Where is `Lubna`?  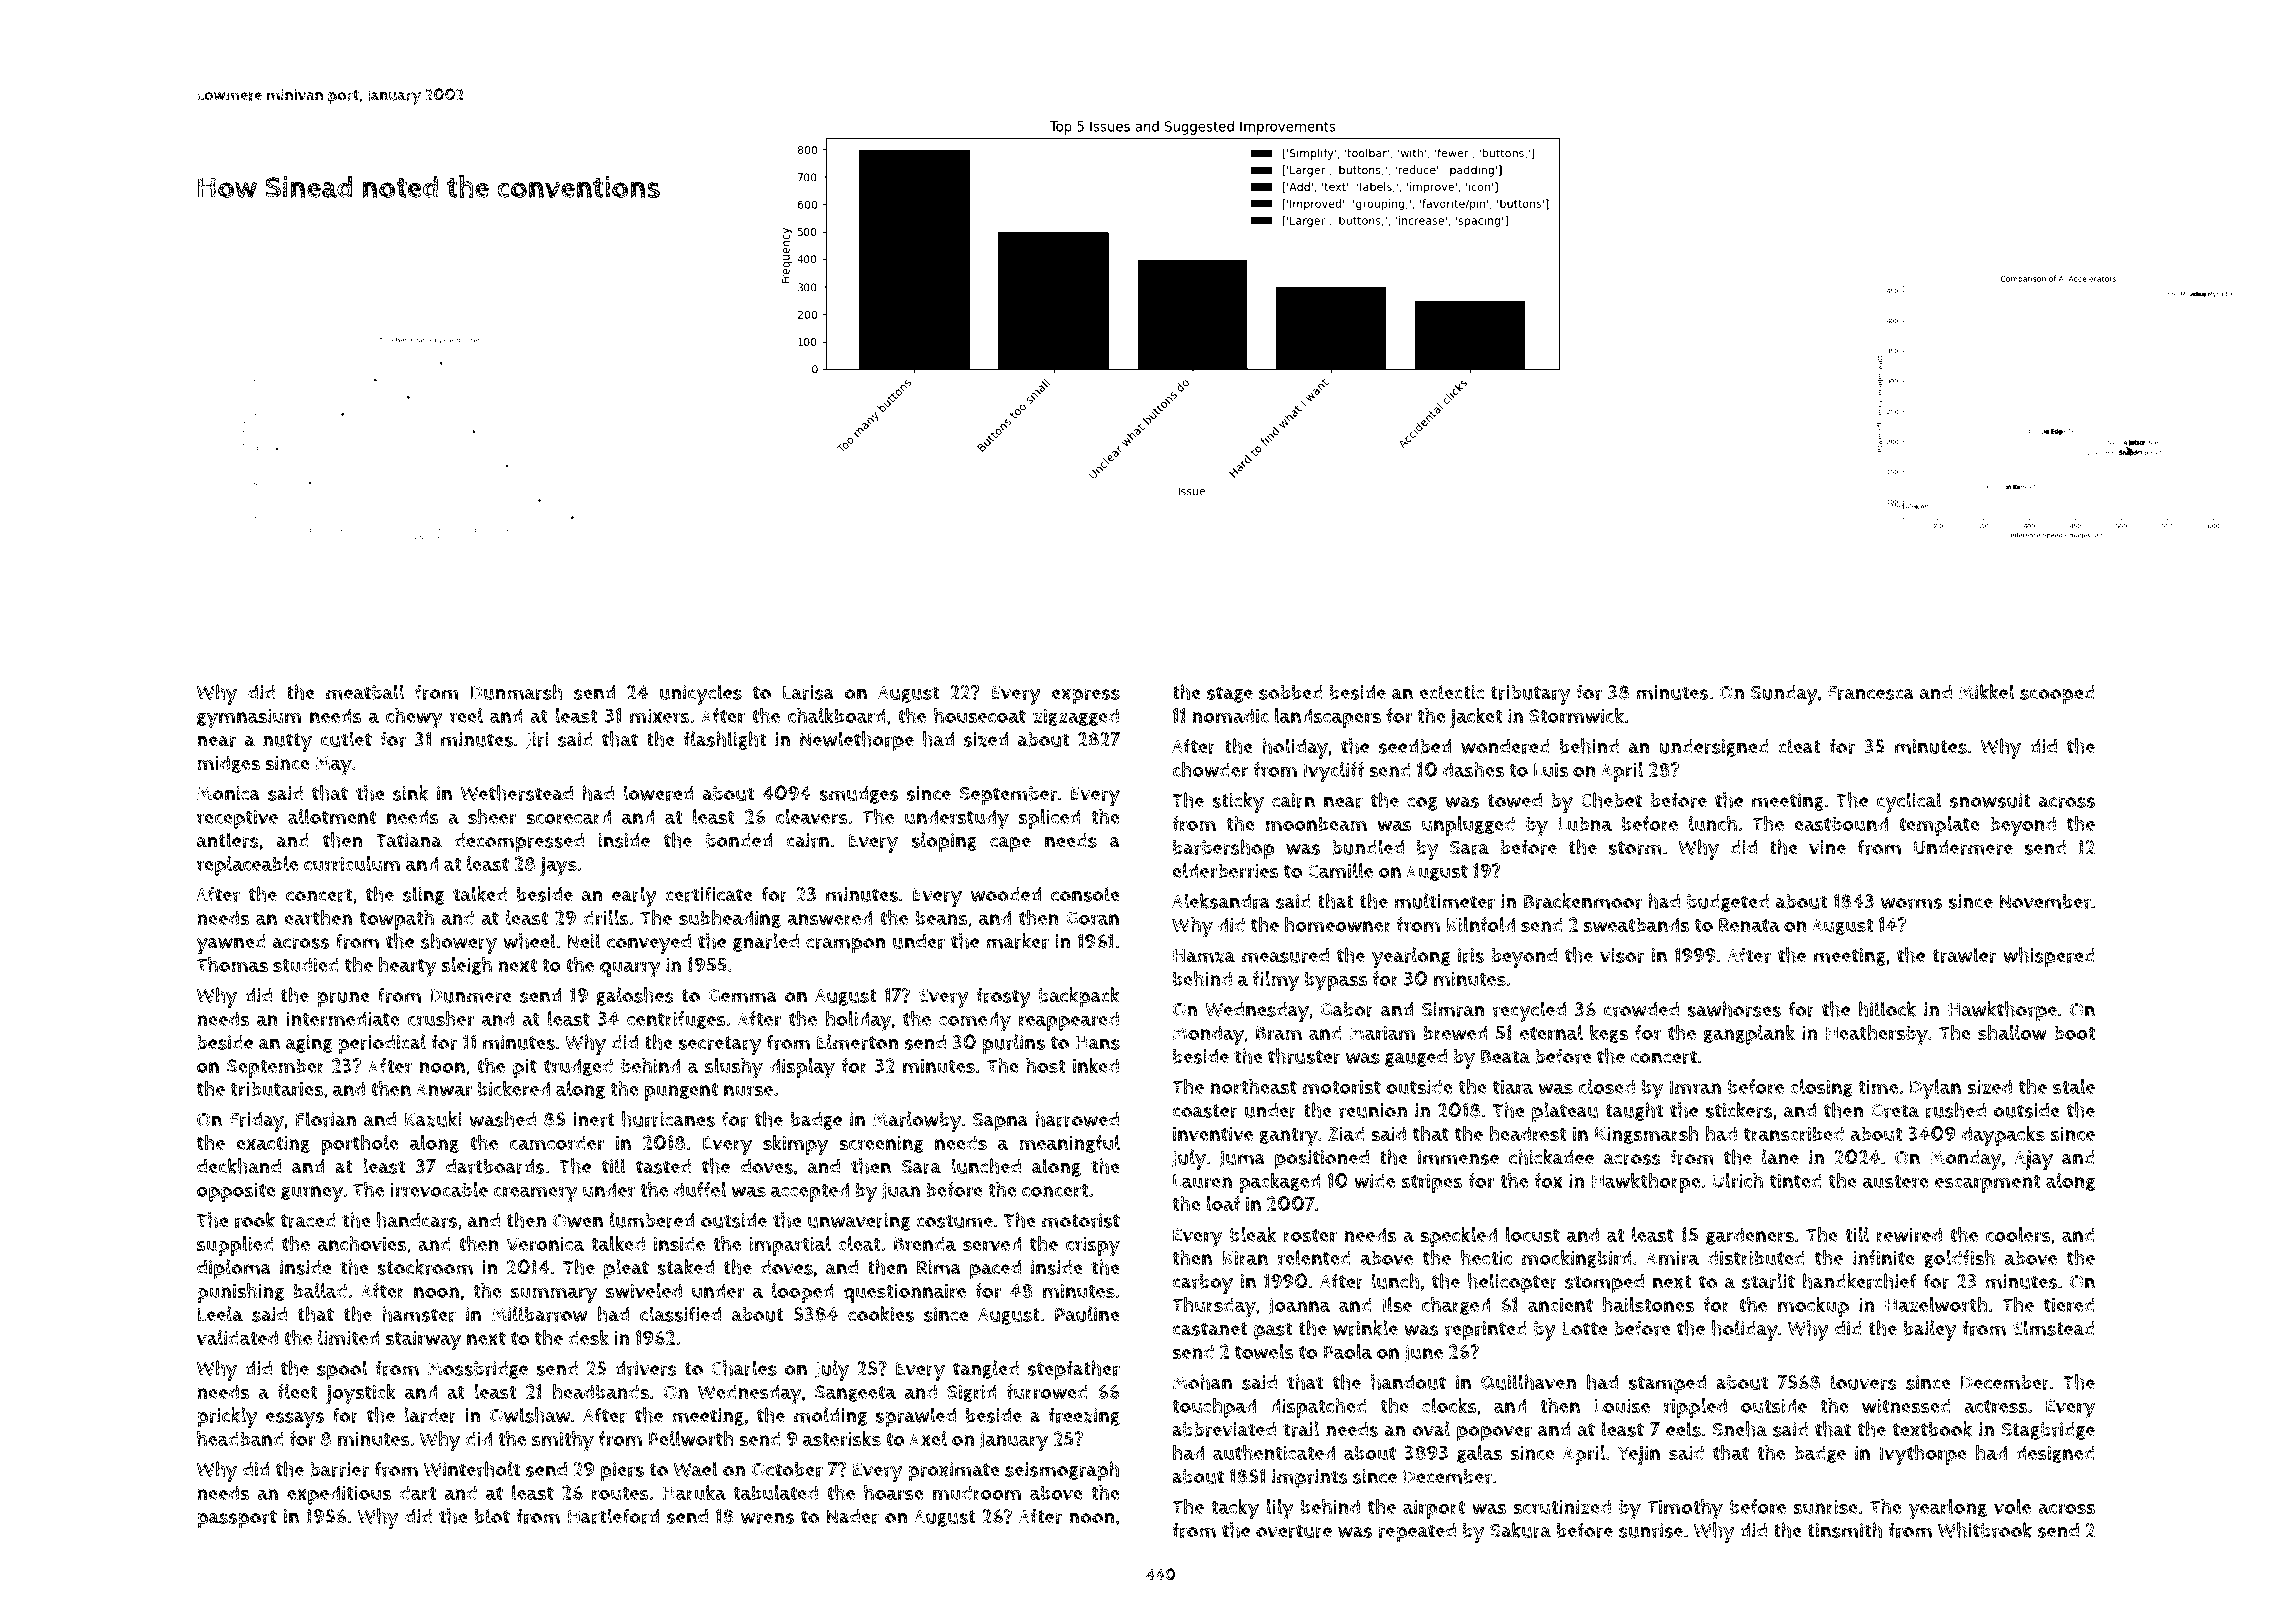
Lubna is located at coordinates (1585, 824).
